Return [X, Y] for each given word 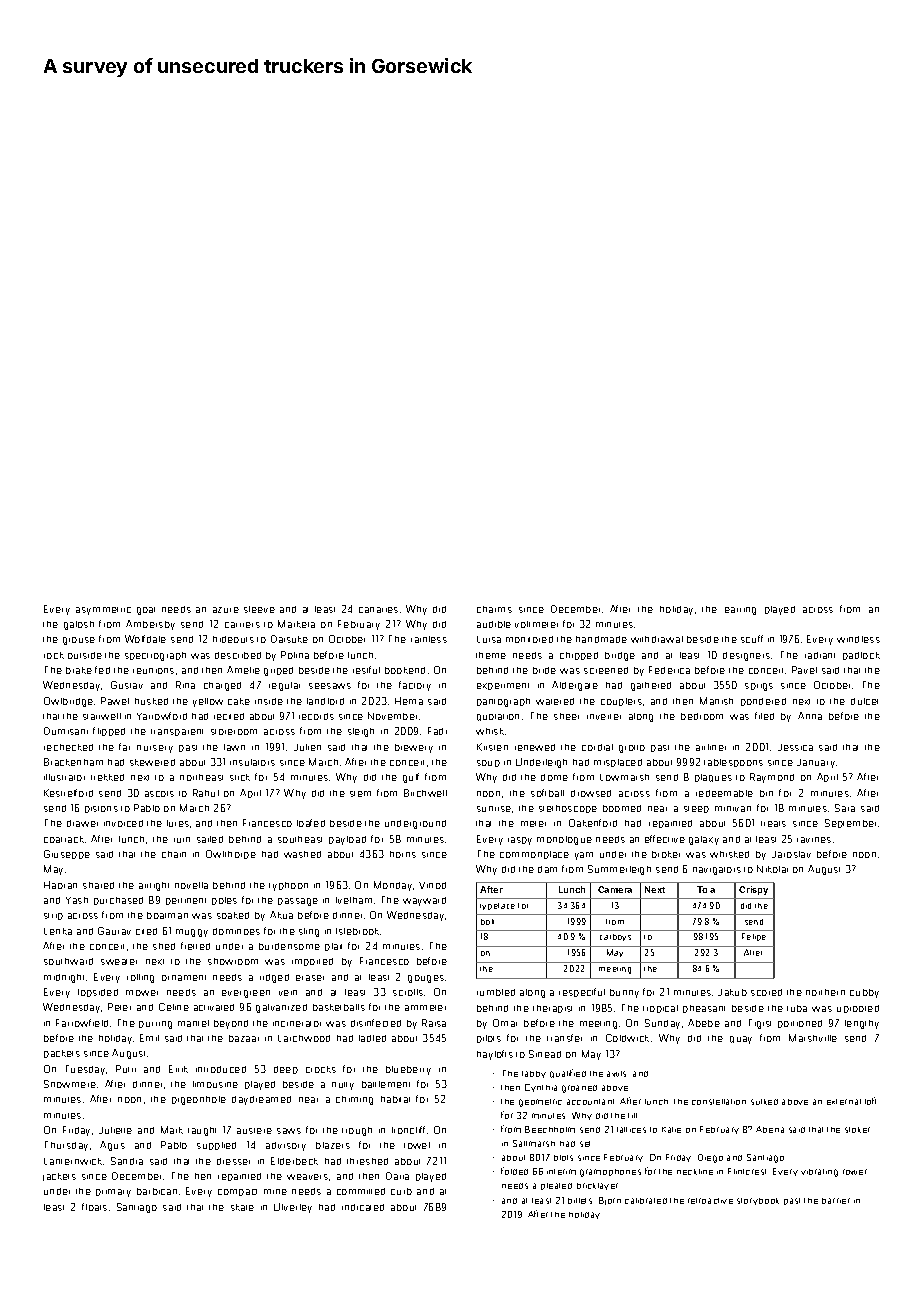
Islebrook [357, 931]
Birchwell [425, 793]
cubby [864, 993]
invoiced [123, 823]
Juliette [115, 1130]
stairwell [102, 716]
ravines [814, 840]
